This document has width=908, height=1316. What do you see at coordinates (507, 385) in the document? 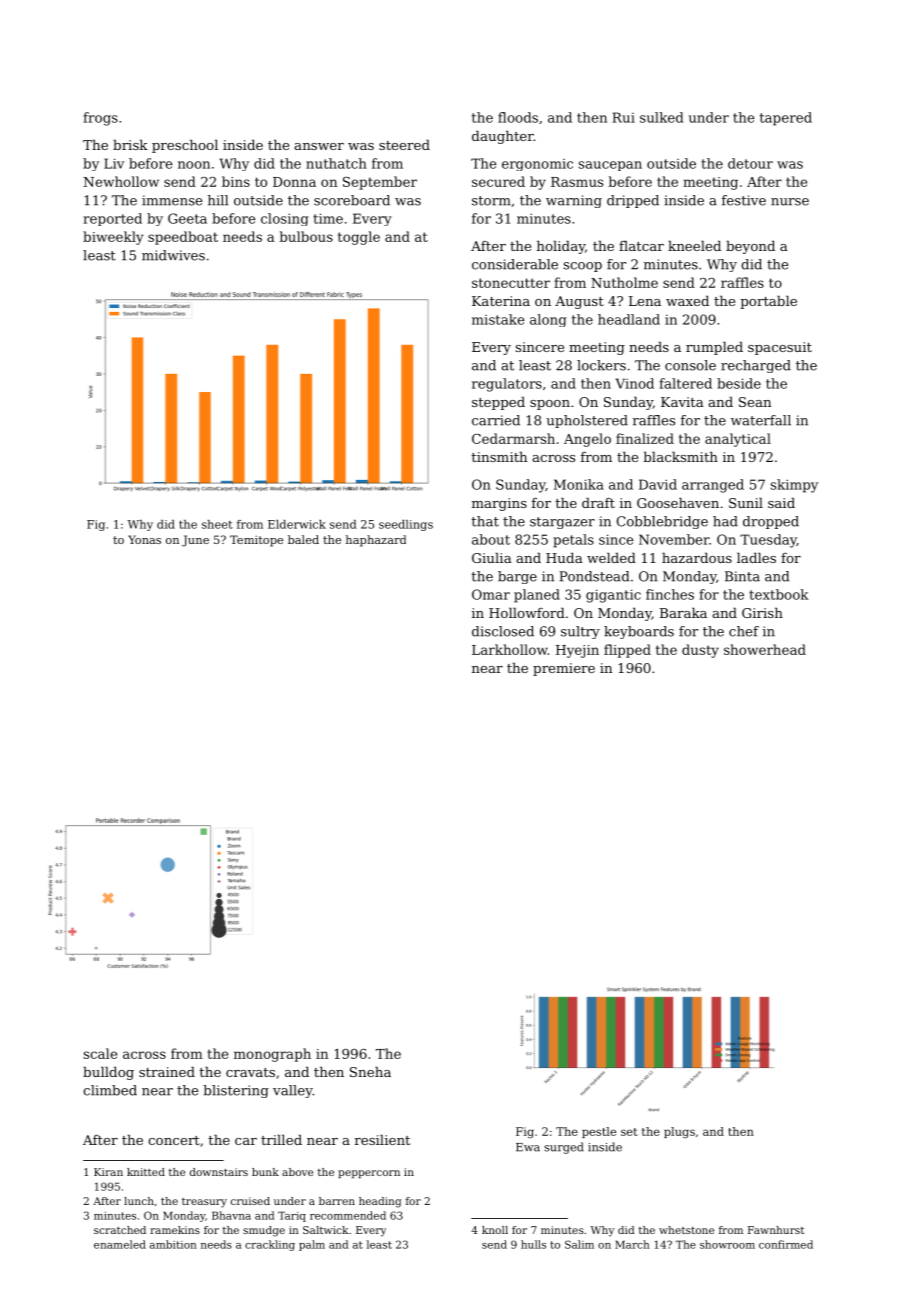
I see `regulators` at bounding box center [507, 385].
